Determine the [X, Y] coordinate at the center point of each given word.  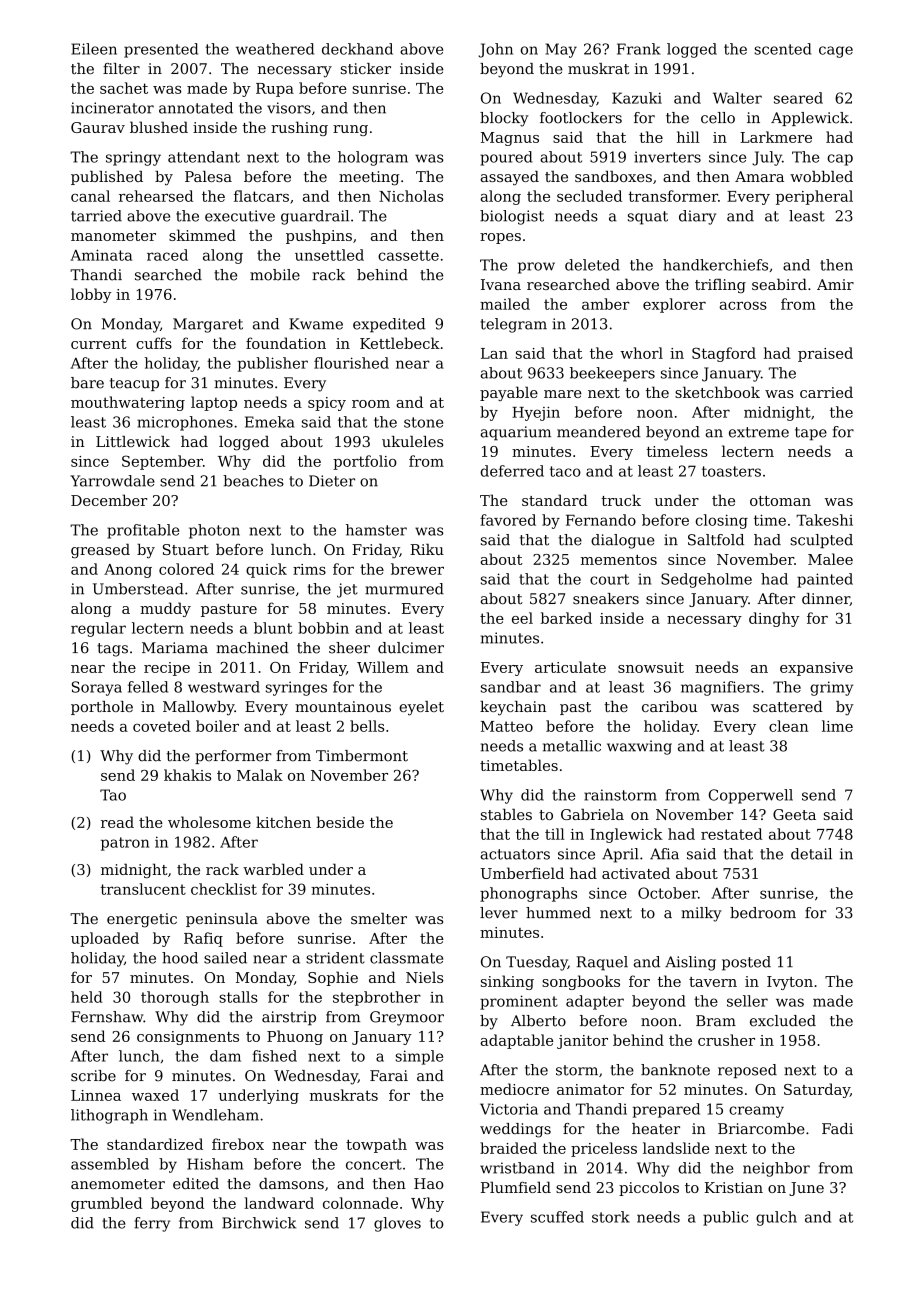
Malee [830, 559]
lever [499, 913]
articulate [570, 667]
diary [697, 217]
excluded [783, 1021]
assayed [509, 178]
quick [266, 570]
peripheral [814, 197]
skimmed [202, 235]
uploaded [105, 939]
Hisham [215, 1164]
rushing [299, 128]
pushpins [319, 236]
